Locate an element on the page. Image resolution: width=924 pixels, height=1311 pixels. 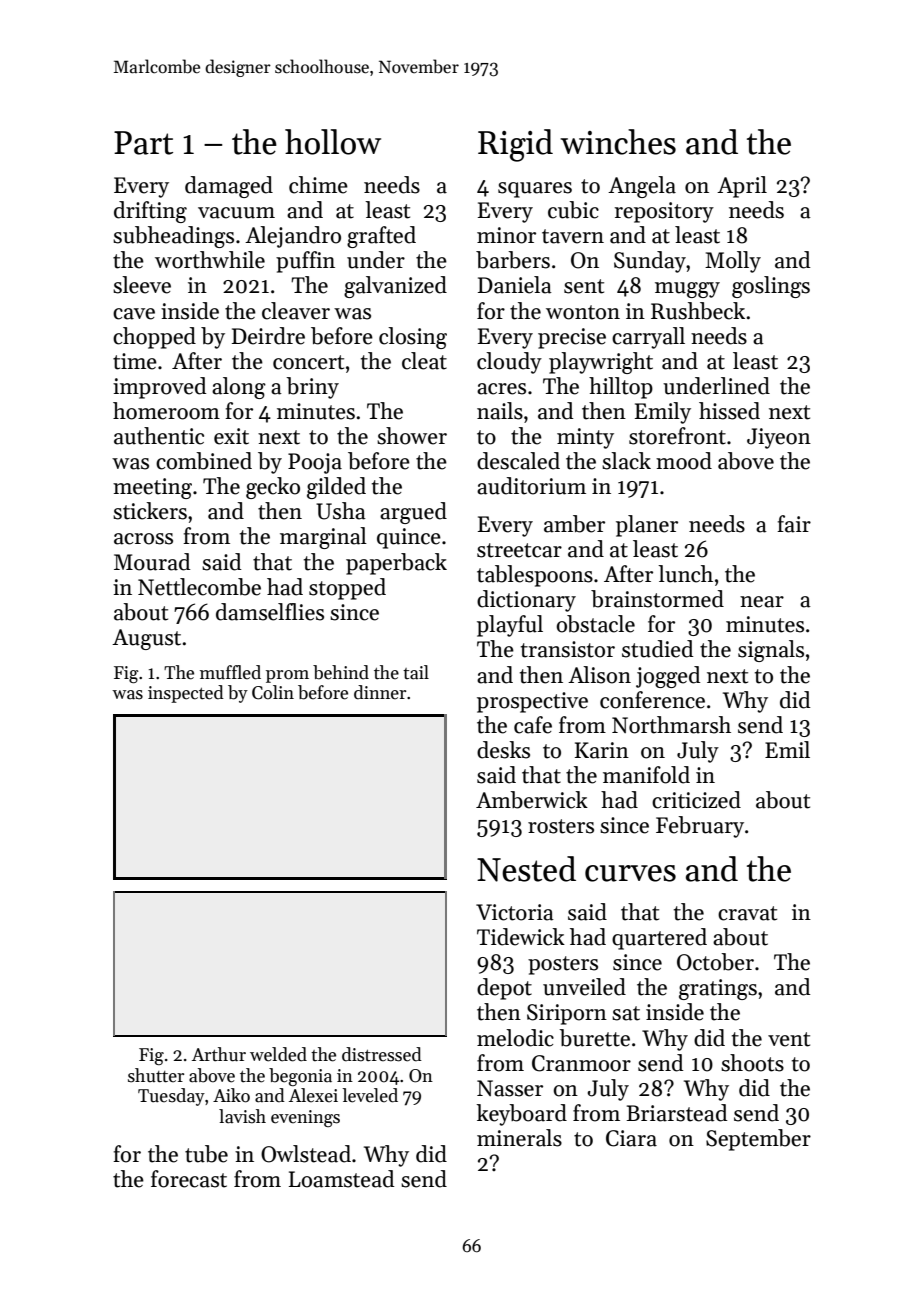
February is located at coordinates (700, 827).
